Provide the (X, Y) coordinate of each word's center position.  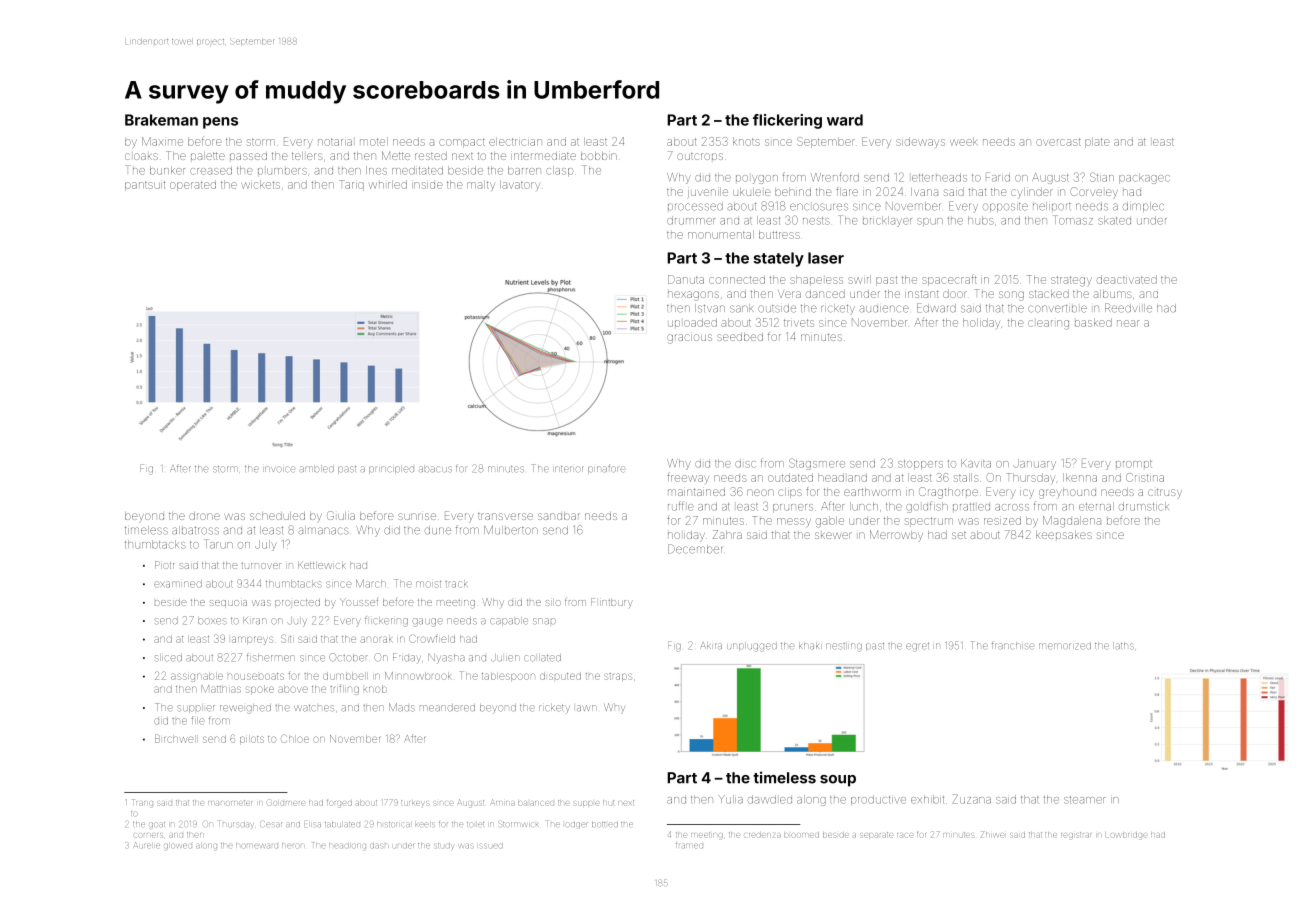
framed (689, 845)
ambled (316, 469)
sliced (168, 658)
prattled (971, 507)
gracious (689, 339)
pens (220, 123)
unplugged (752, 647)
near (1128, 323)
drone (204, 516)
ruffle (681, 506)
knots (746, 141)
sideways (920, 142)
